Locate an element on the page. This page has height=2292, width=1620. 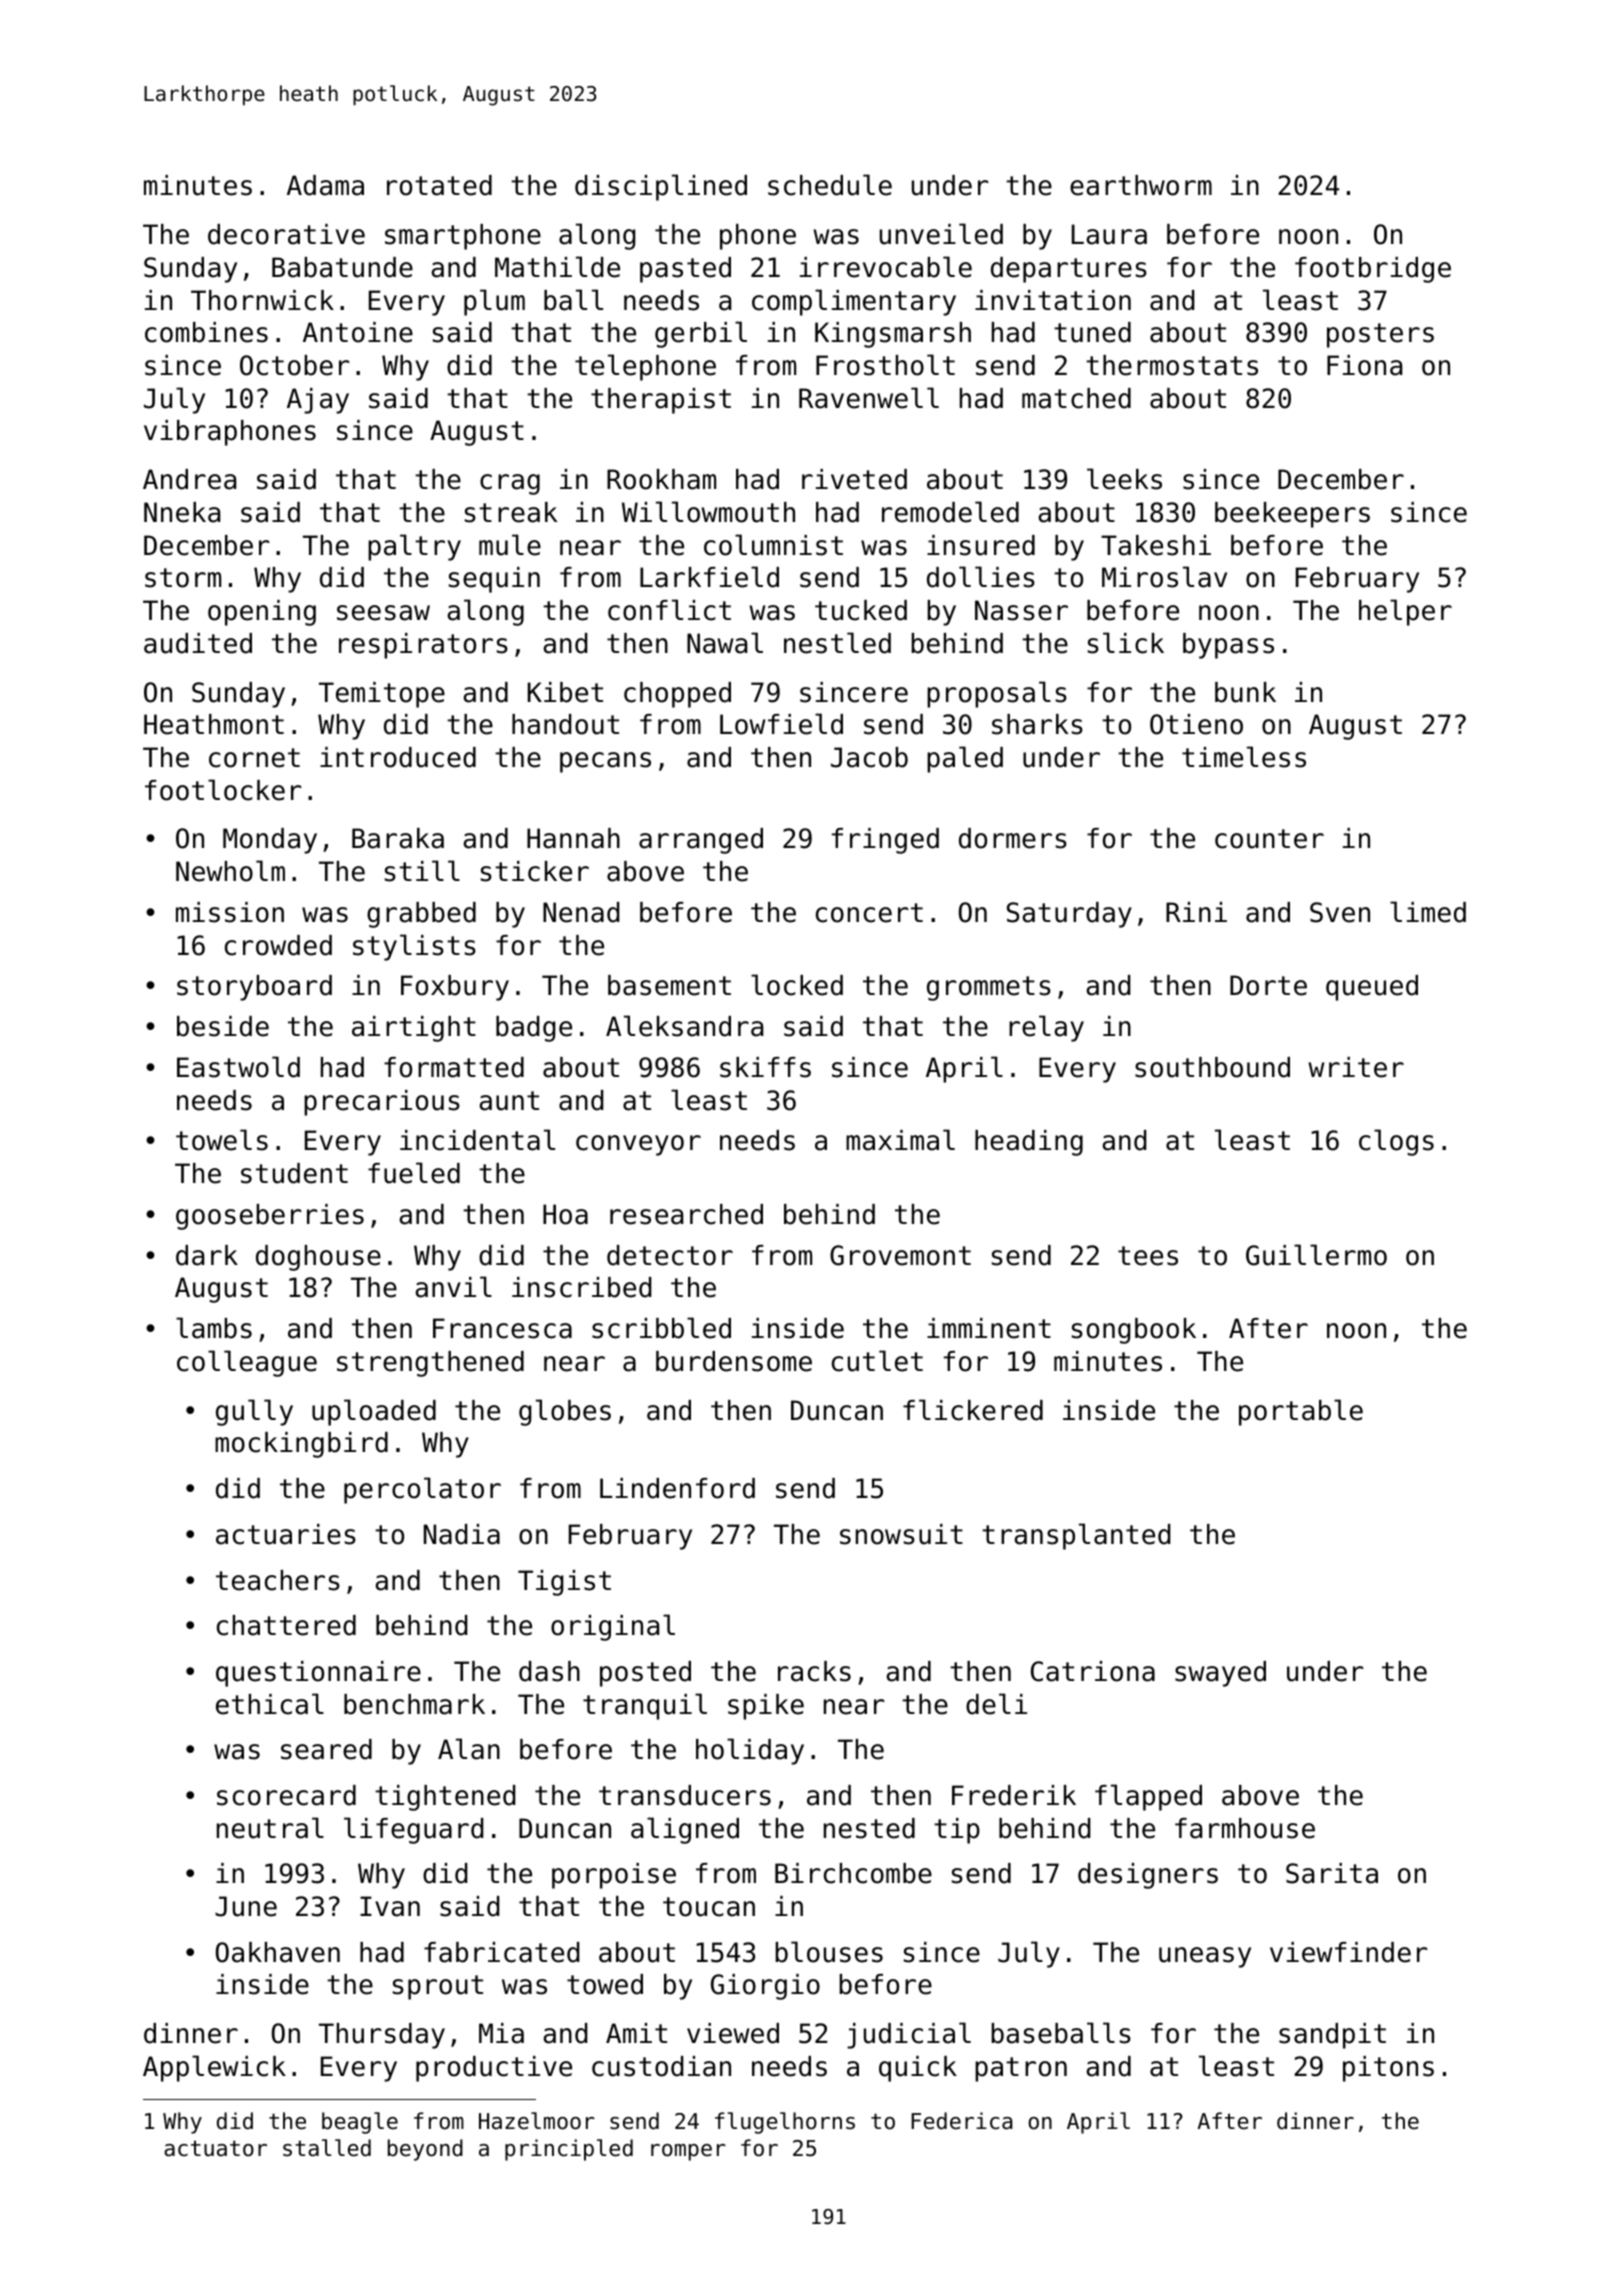
writer is located at coordinates (1356, 1067).
